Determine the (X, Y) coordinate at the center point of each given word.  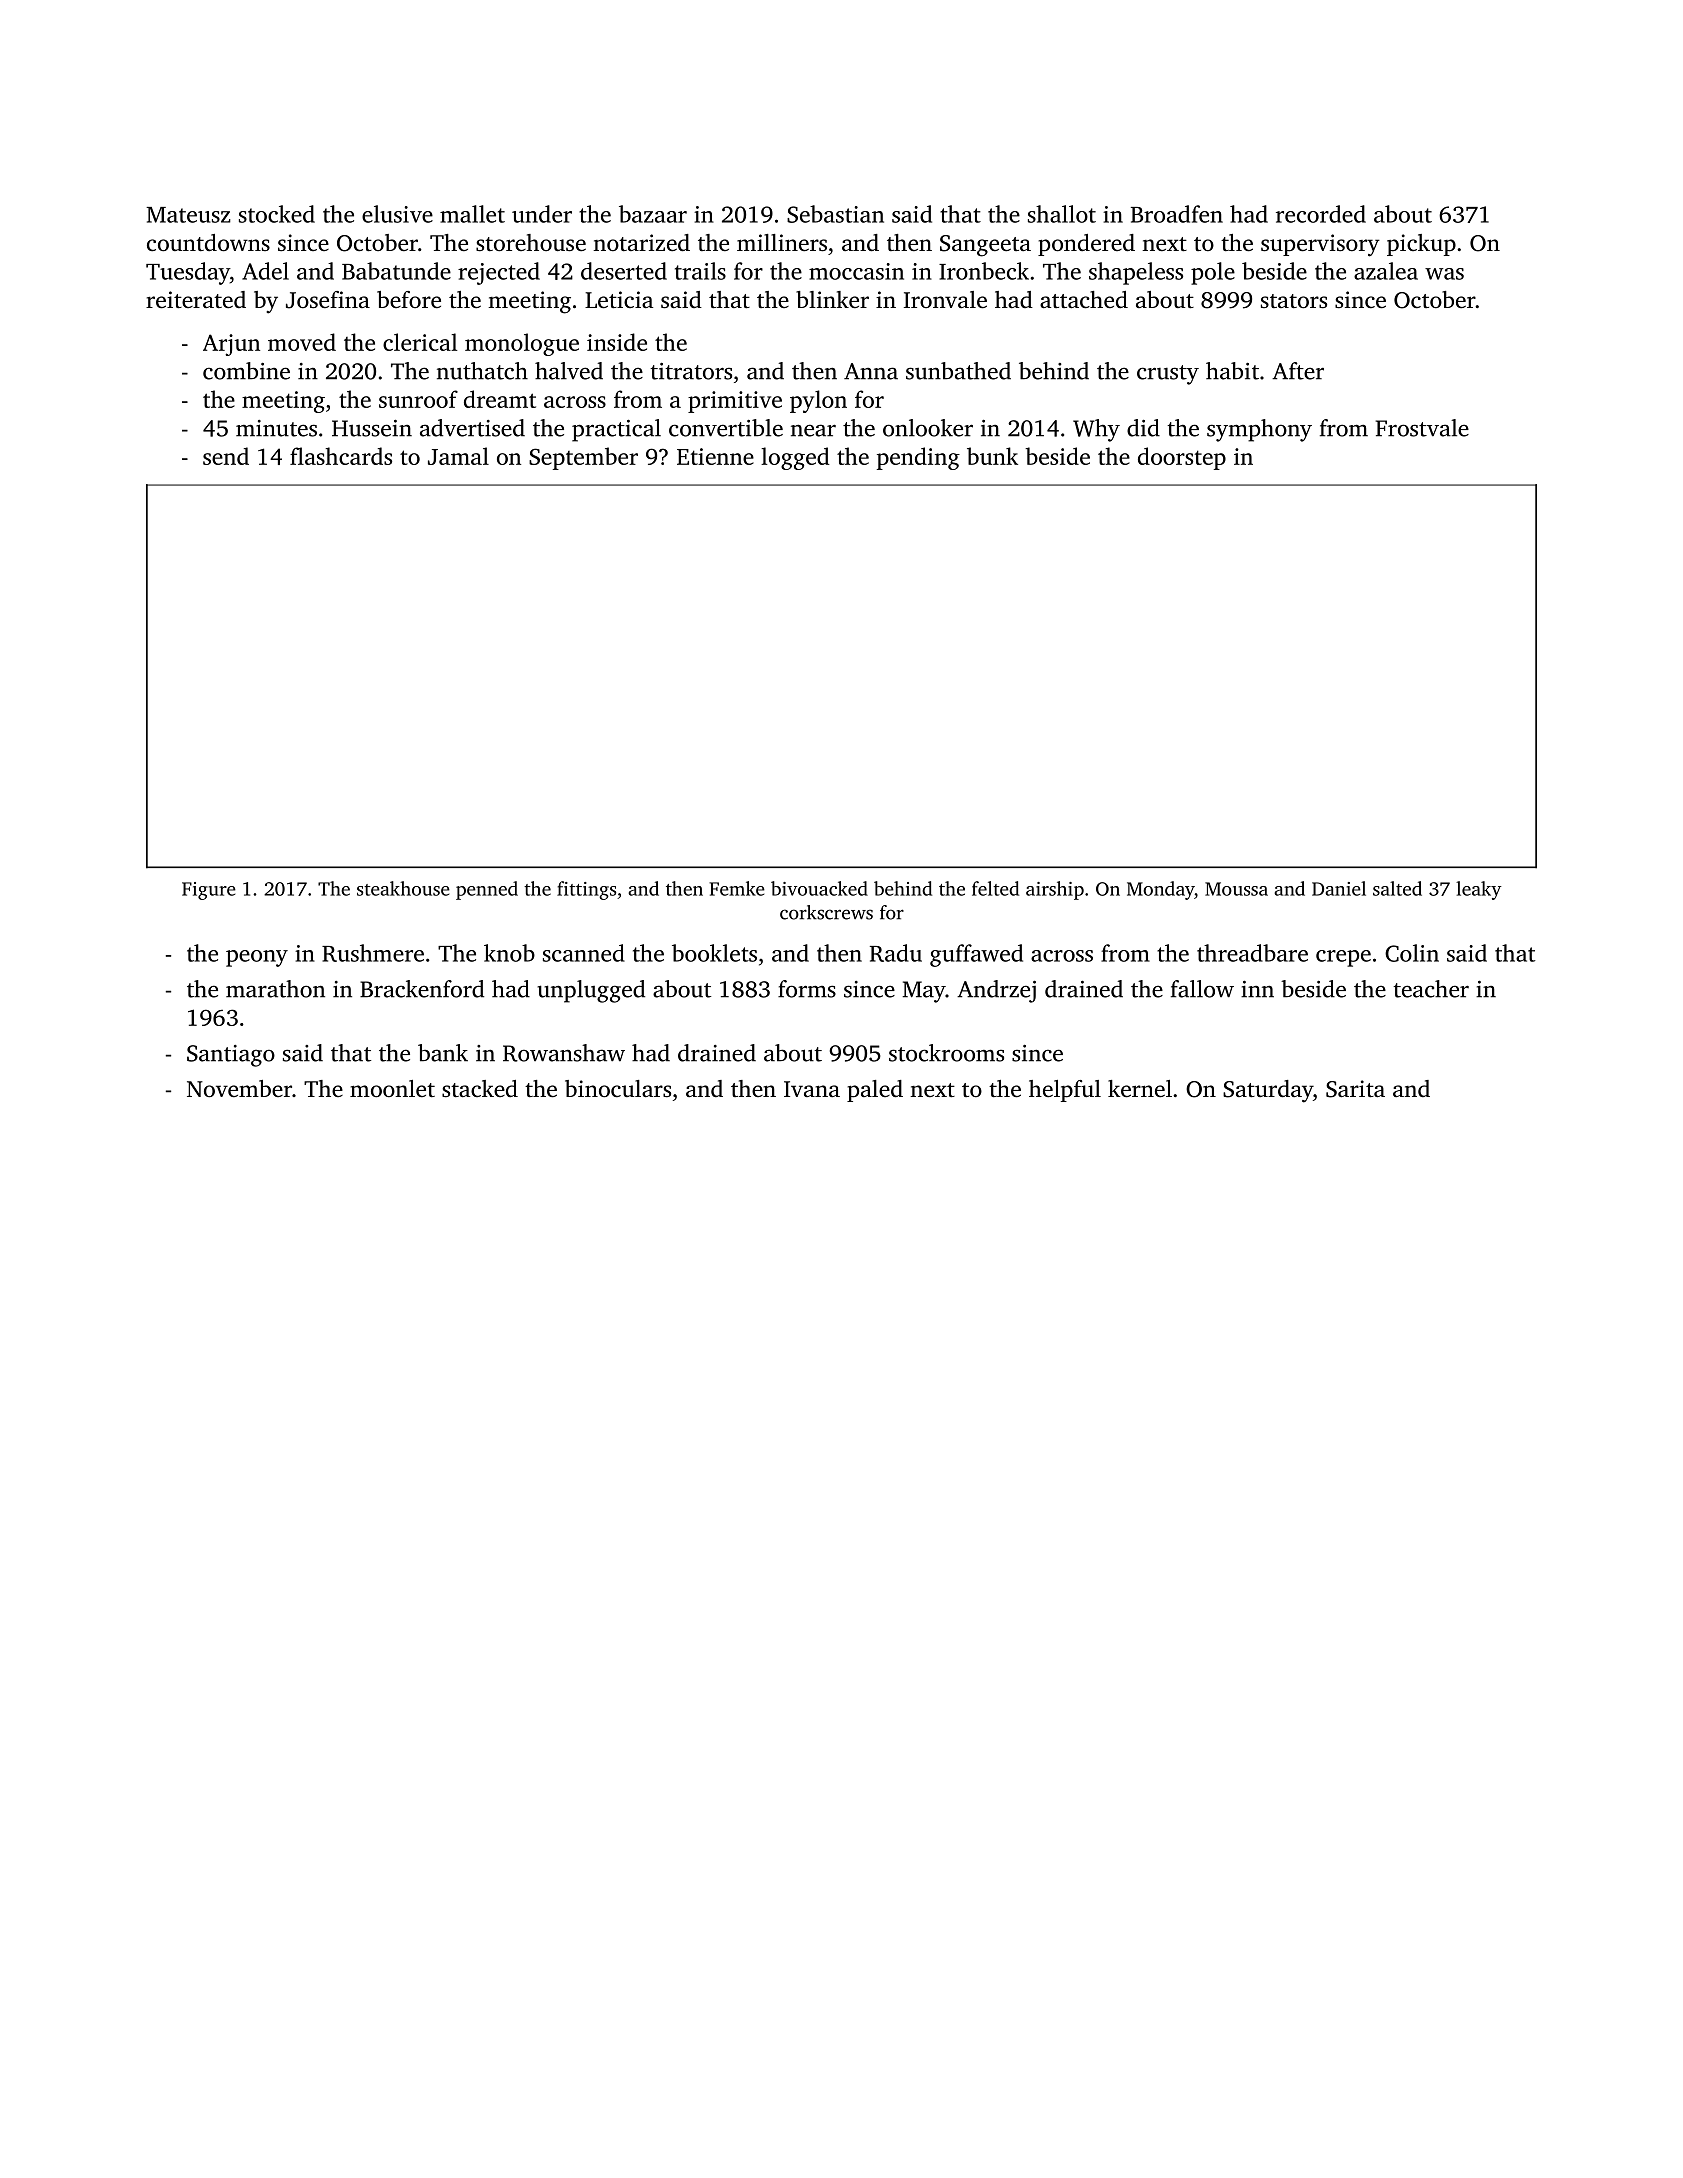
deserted (624, 271)
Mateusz (188, 215)
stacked (480, 1088)
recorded (1321, 214)
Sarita (1355, 1089)
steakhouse (403, 888)
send (226, 456)
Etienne (715, 456)
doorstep (1182, 458)
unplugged (591, 991)
